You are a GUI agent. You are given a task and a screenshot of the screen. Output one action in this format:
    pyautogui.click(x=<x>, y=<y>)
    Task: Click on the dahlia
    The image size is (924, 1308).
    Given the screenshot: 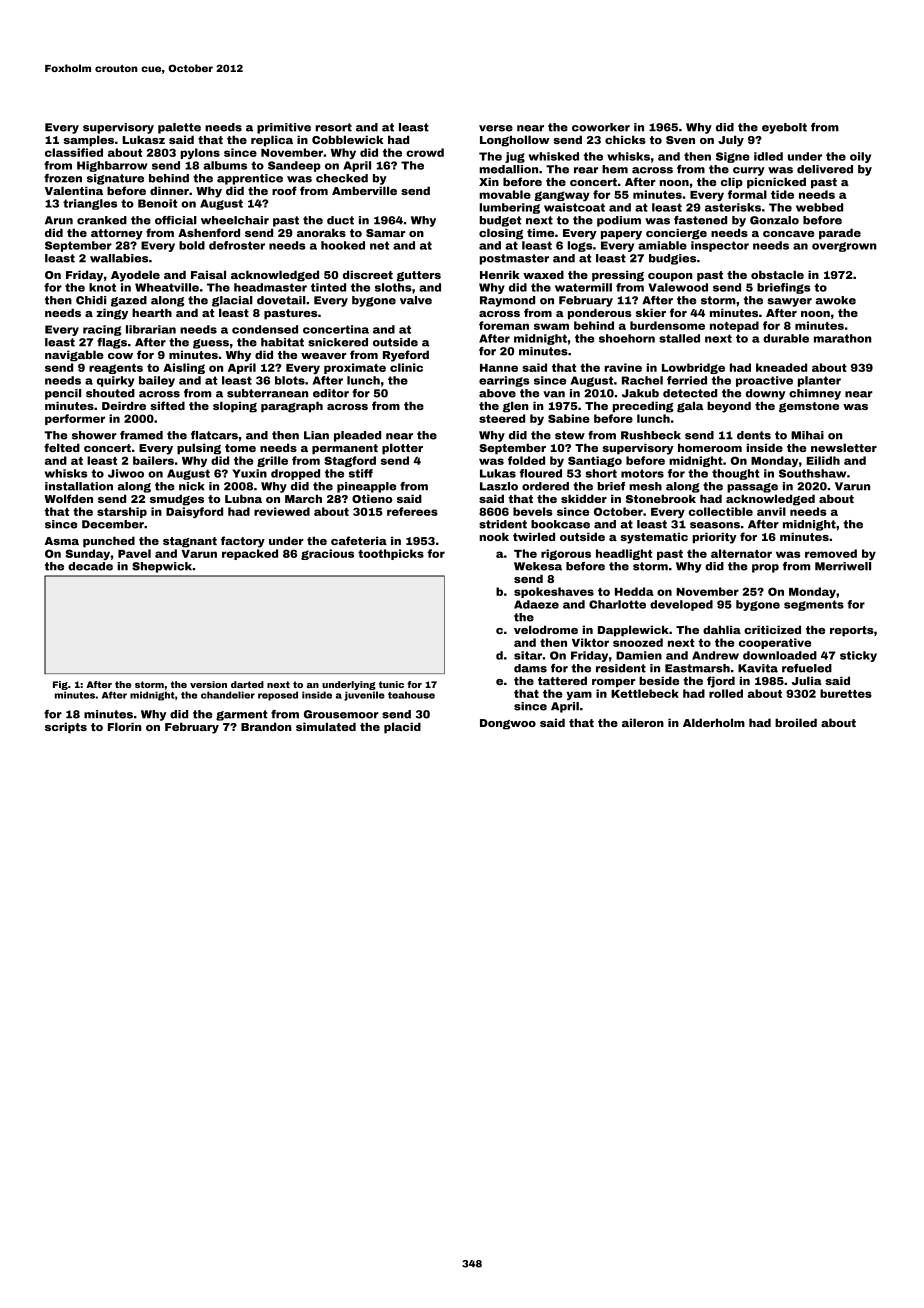 What is the action you would take?
    pyautogui.click(x=722, y=629)
